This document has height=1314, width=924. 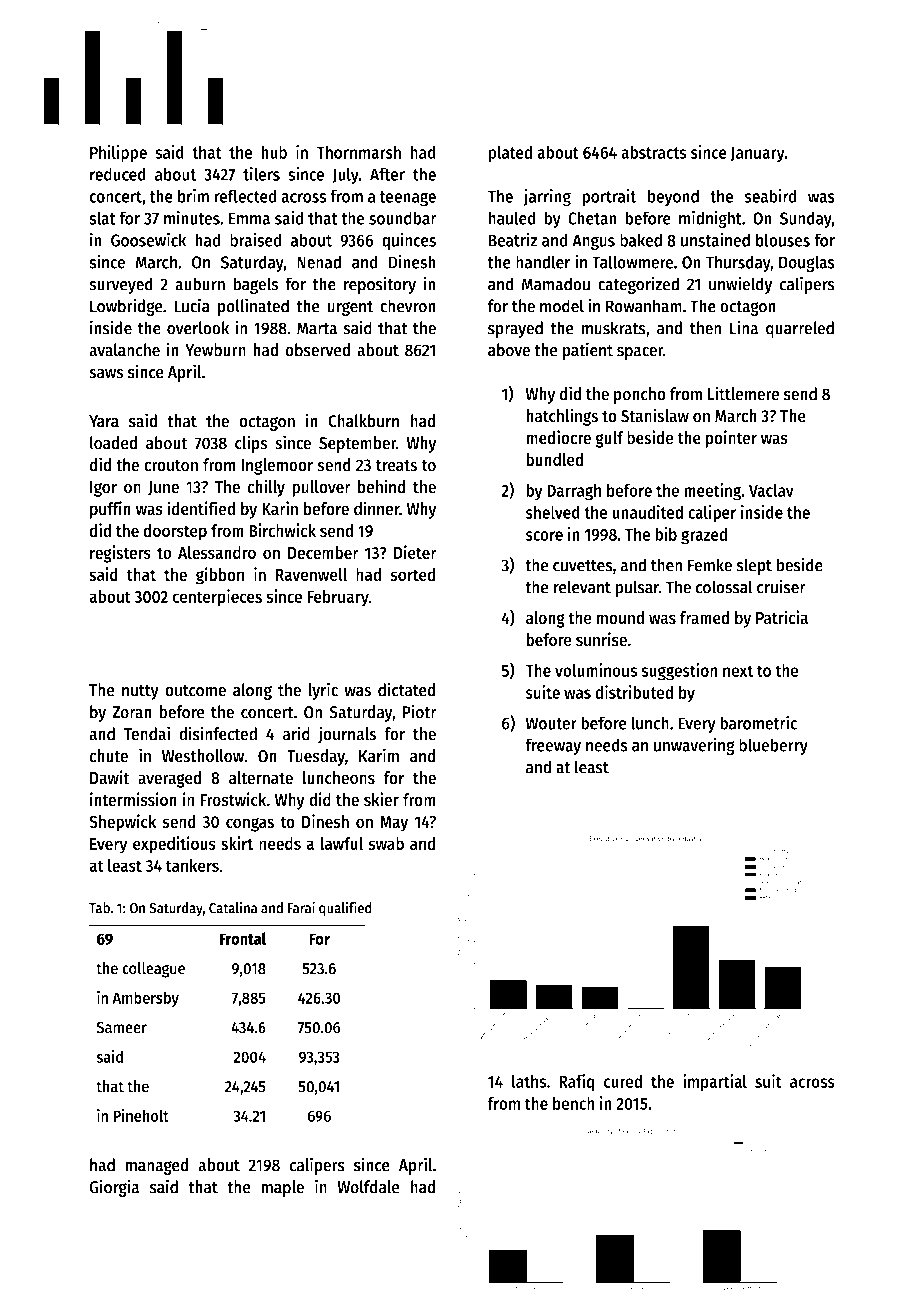 I want to click on impartial, so click(x=715, y=1083).
